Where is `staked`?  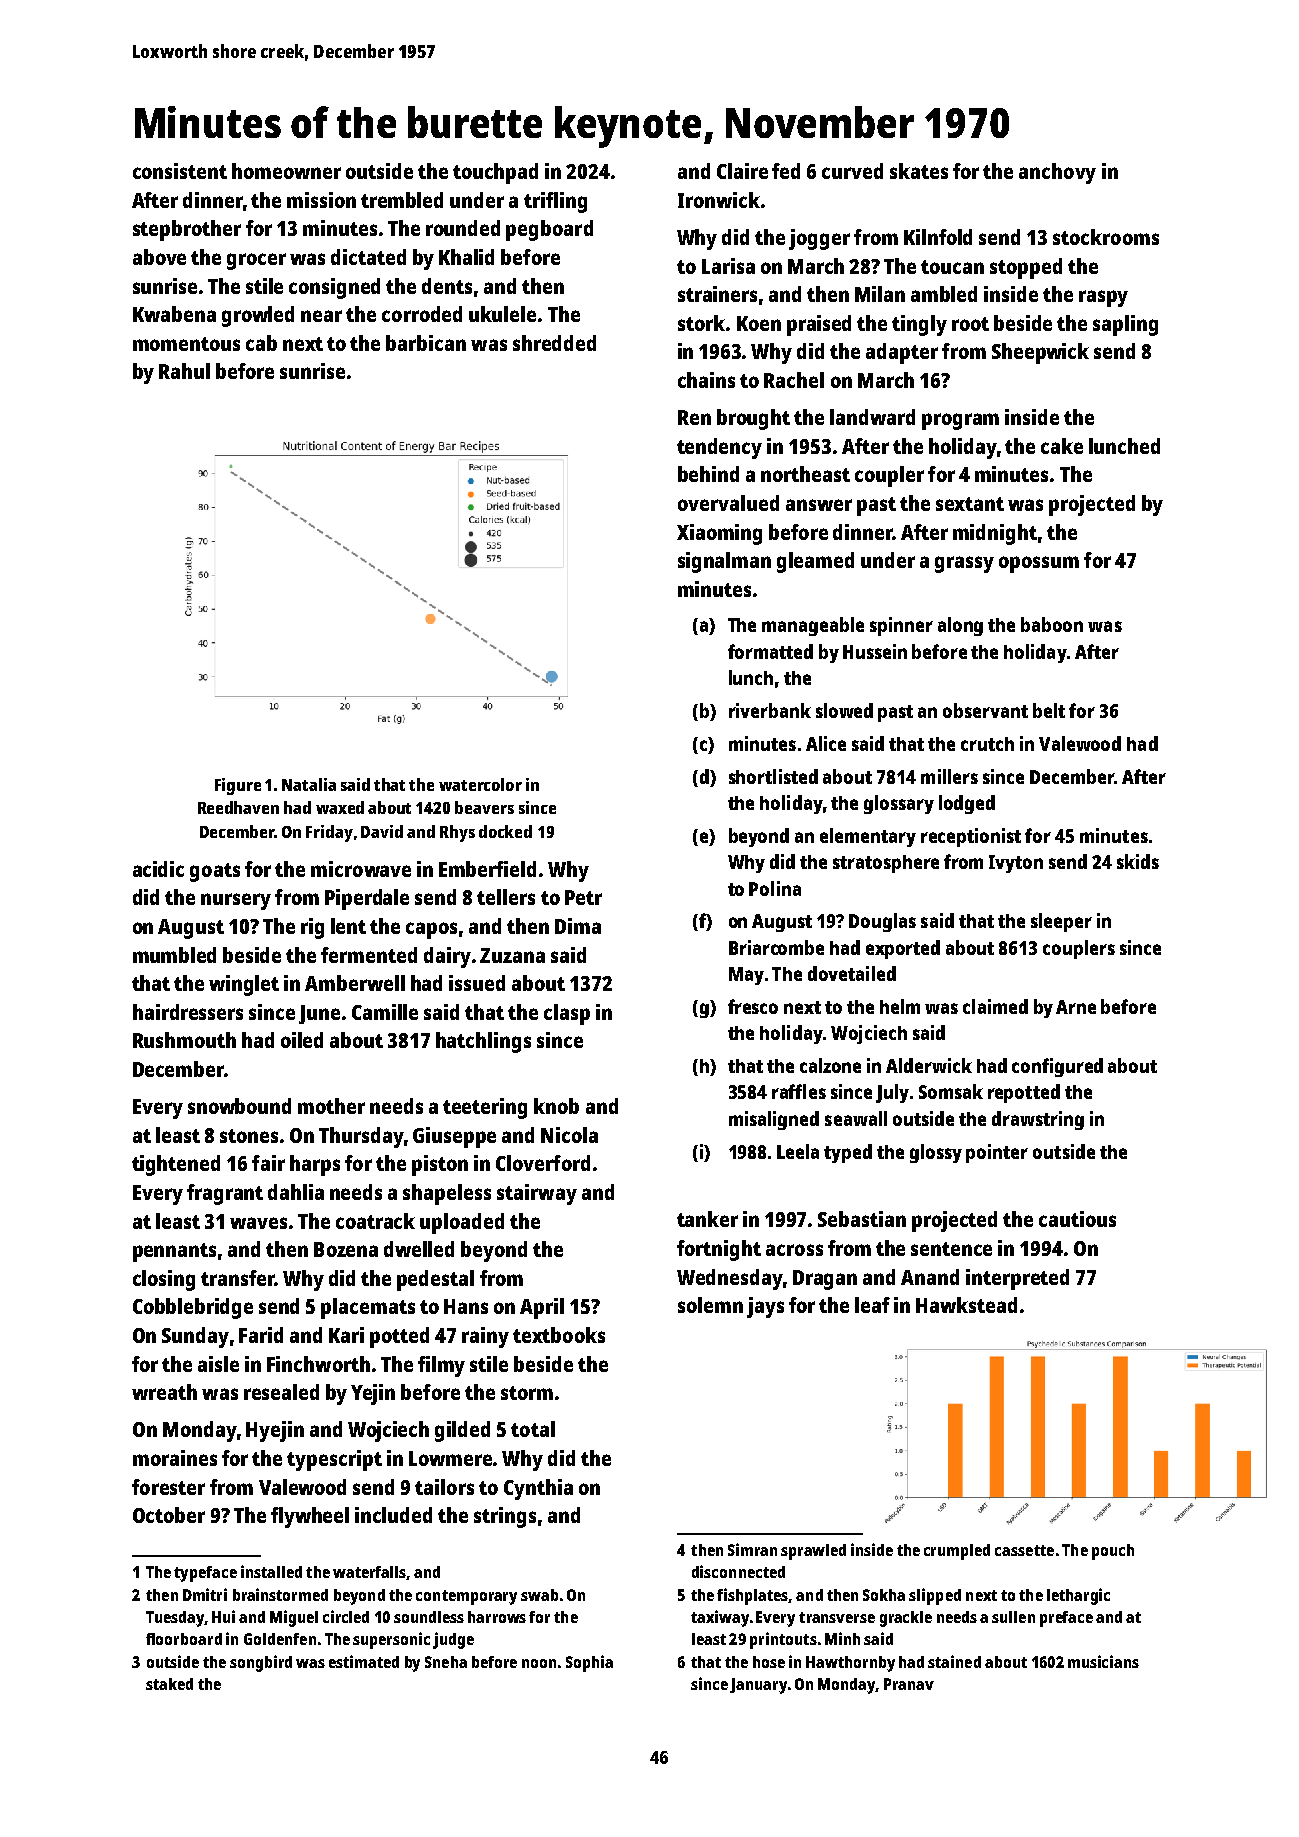 staked is located at coordinates (169, 1684).
